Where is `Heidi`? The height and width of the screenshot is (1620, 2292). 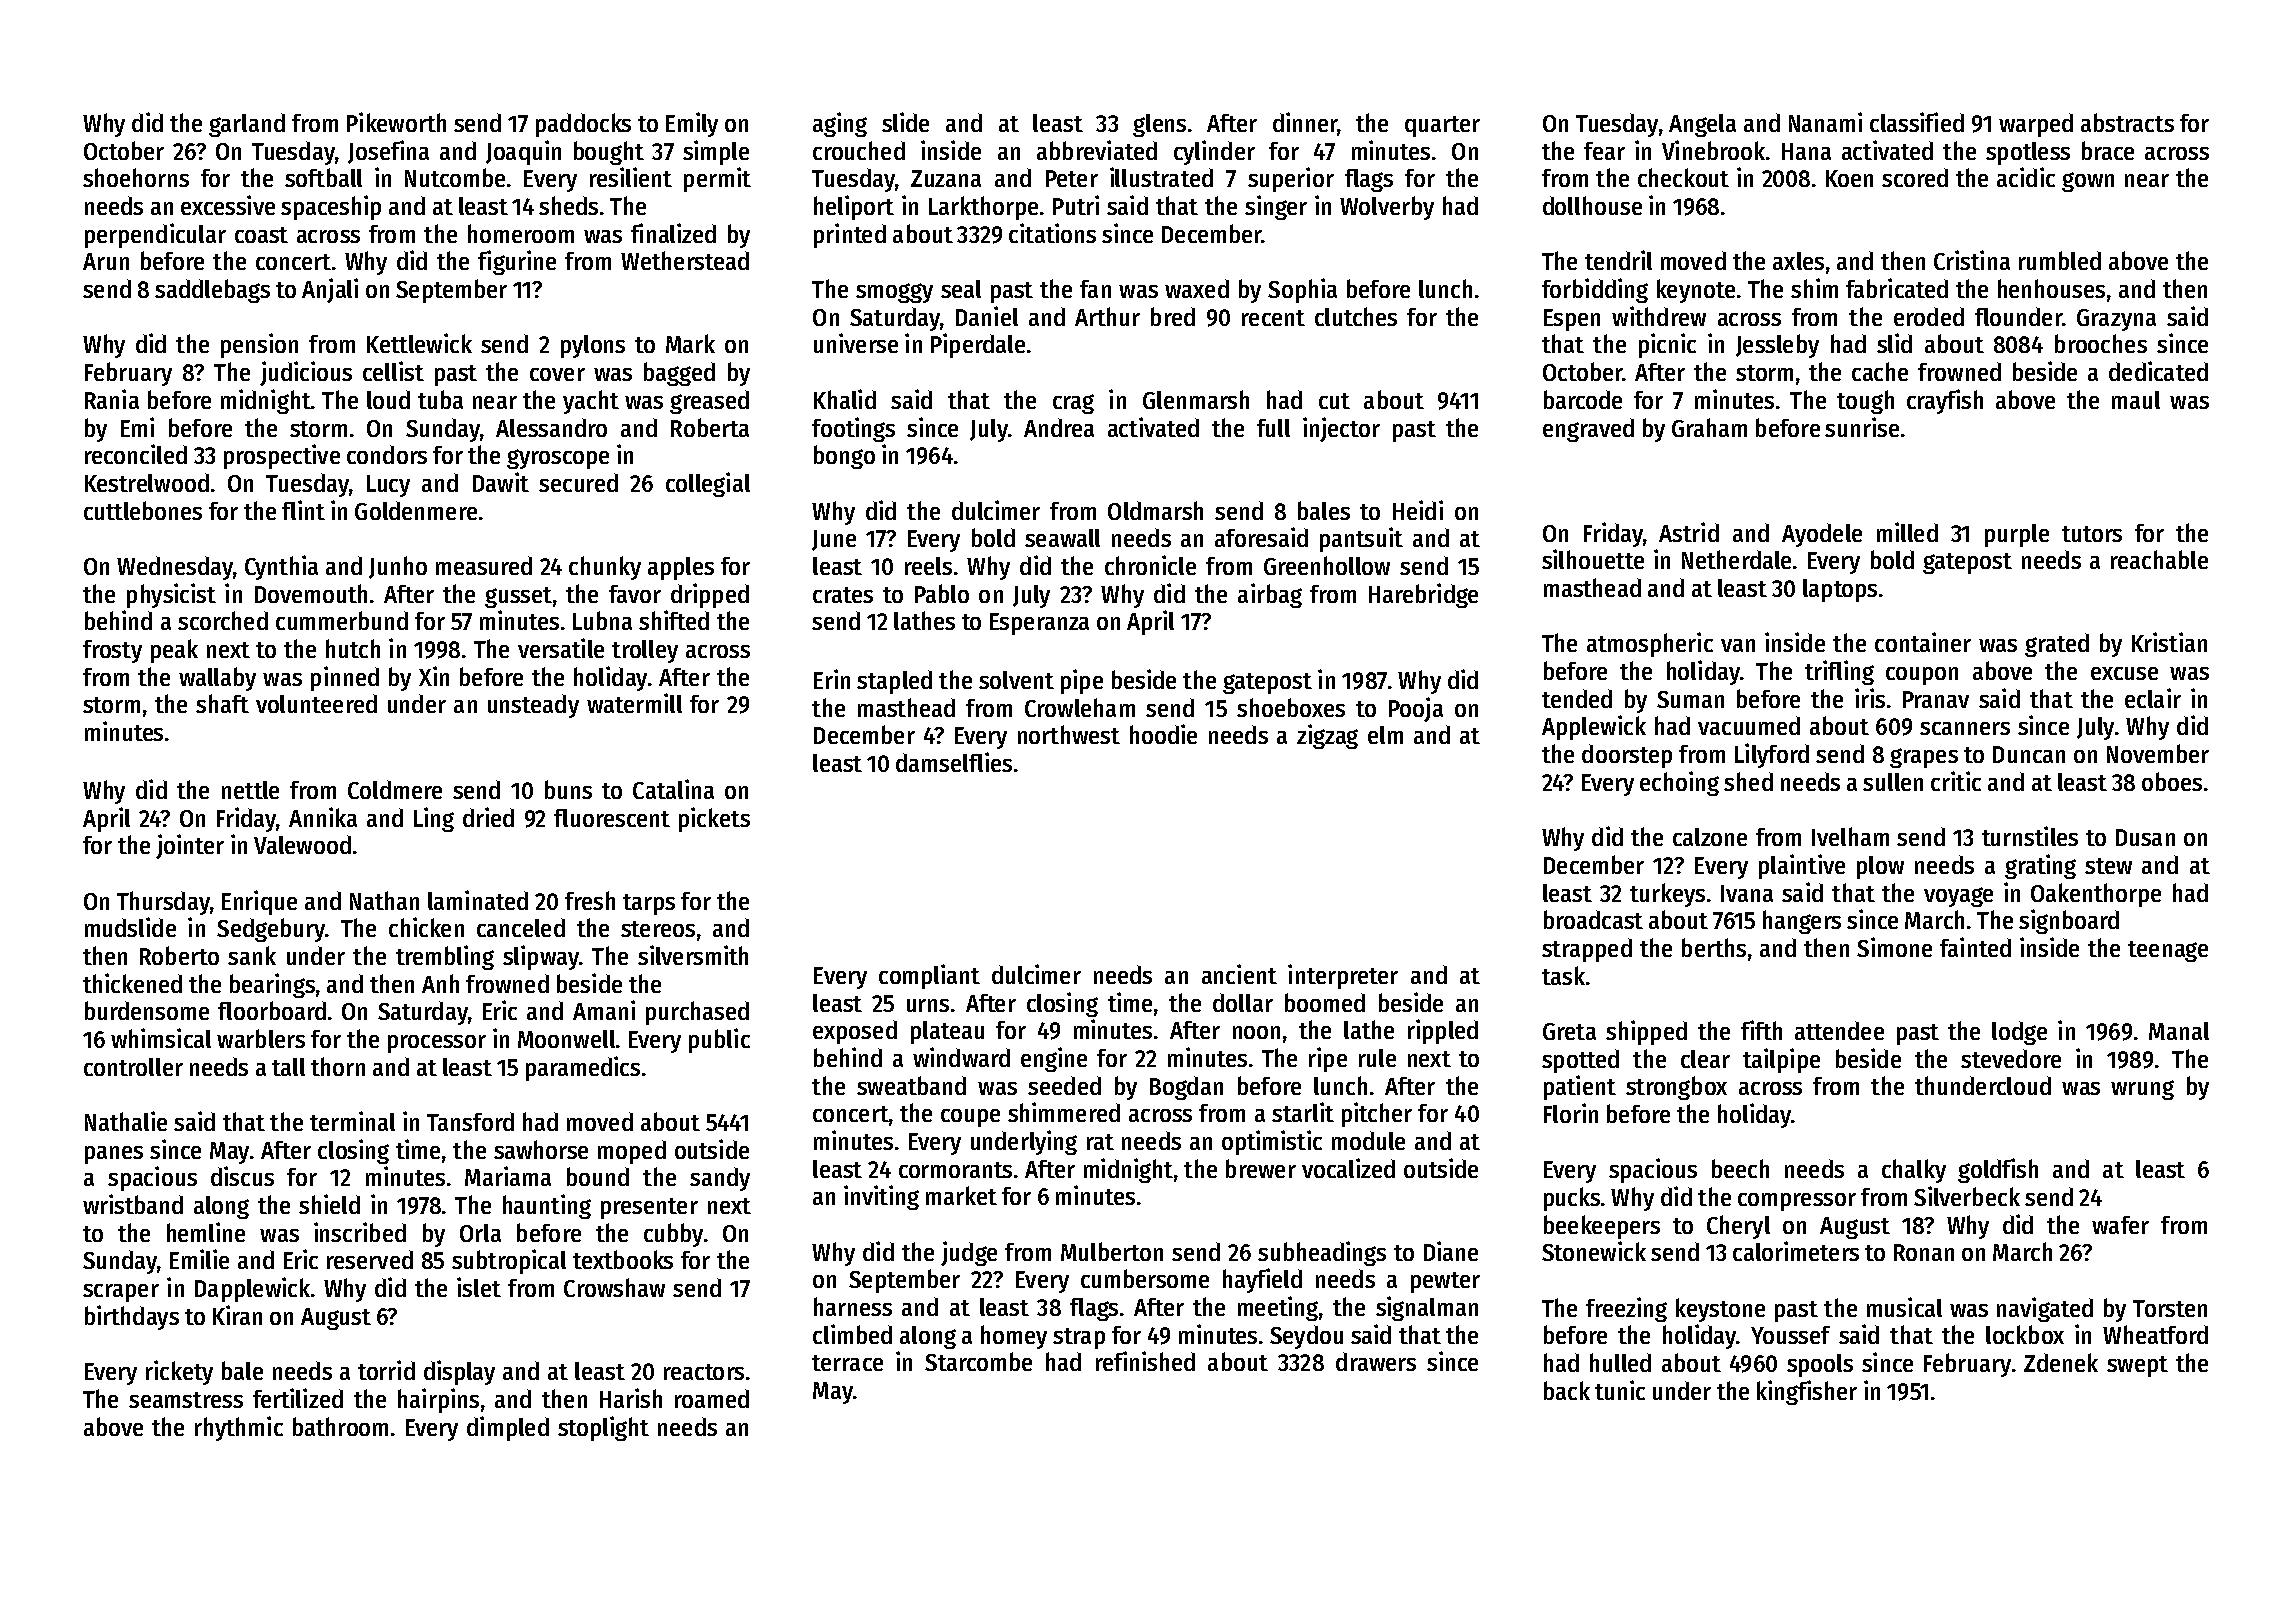 Heidi is located at coordinates (1418, 510).
